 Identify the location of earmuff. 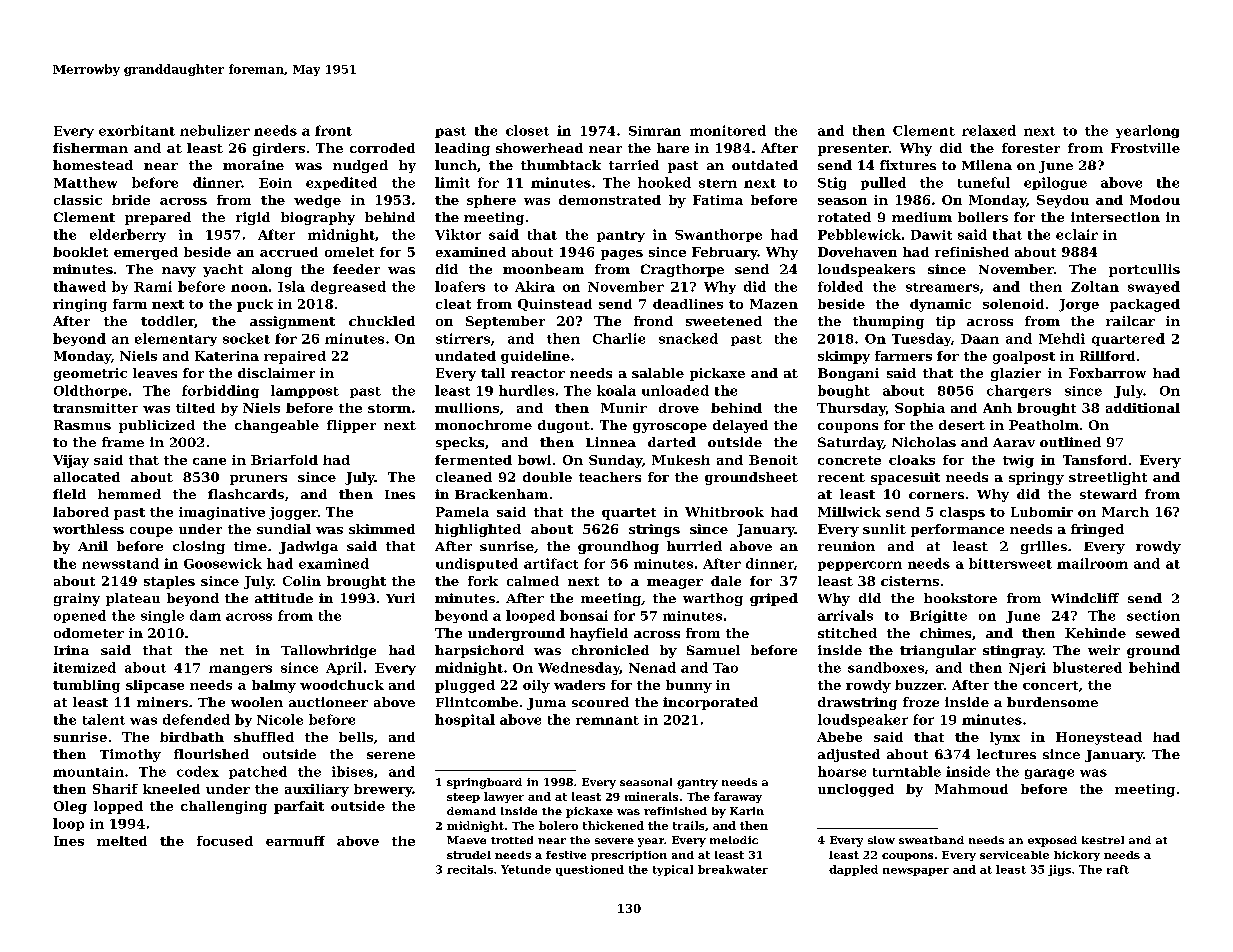
(295, 841).
